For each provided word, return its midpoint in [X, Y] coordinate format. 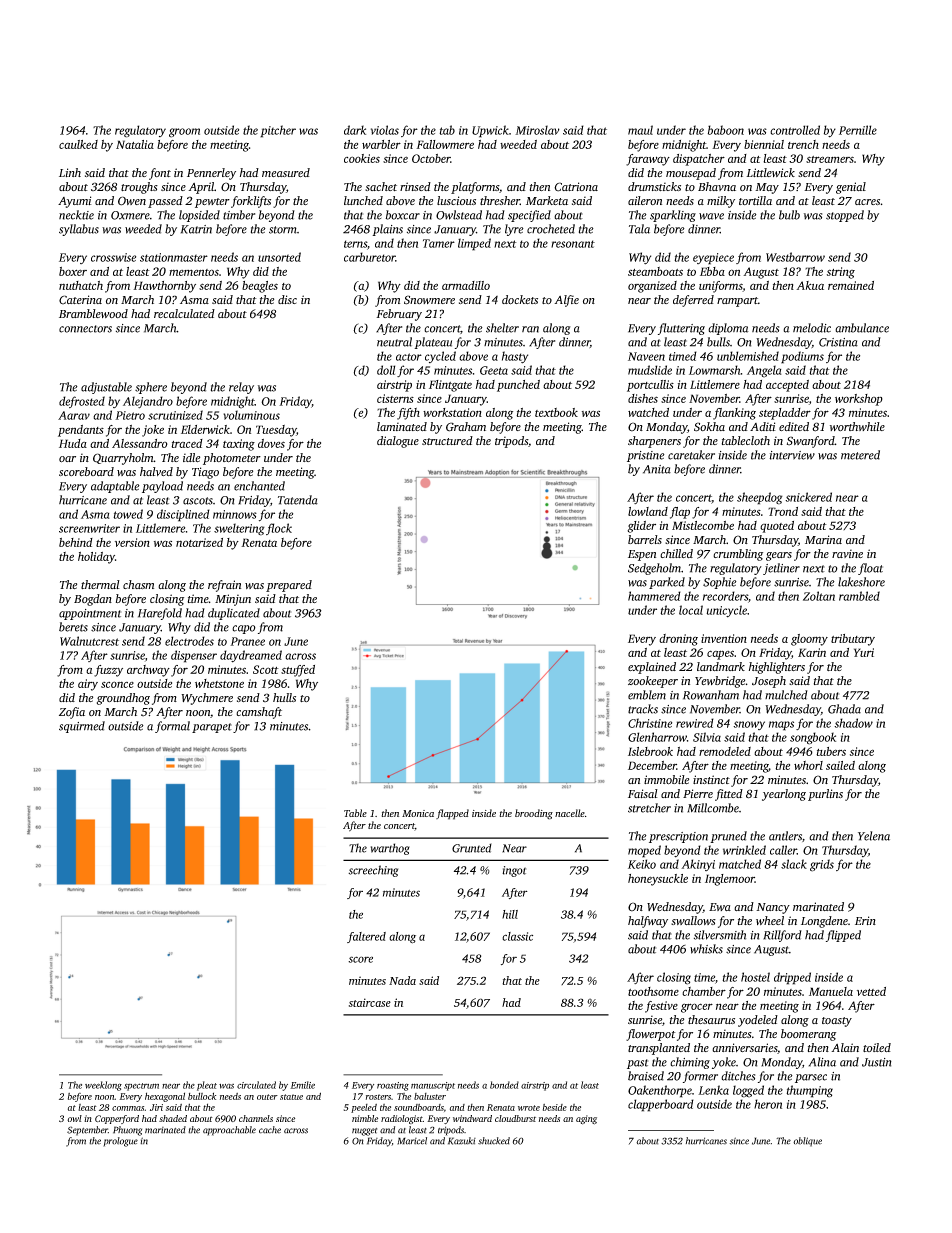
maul [640, 130]
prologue [120, 1142]
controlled [795, 130]
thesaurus [711, 1019]
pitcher [278, 131]
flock [279, 529]
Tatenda [298, 500]
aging [586, 1120]
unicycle [726, 611]
